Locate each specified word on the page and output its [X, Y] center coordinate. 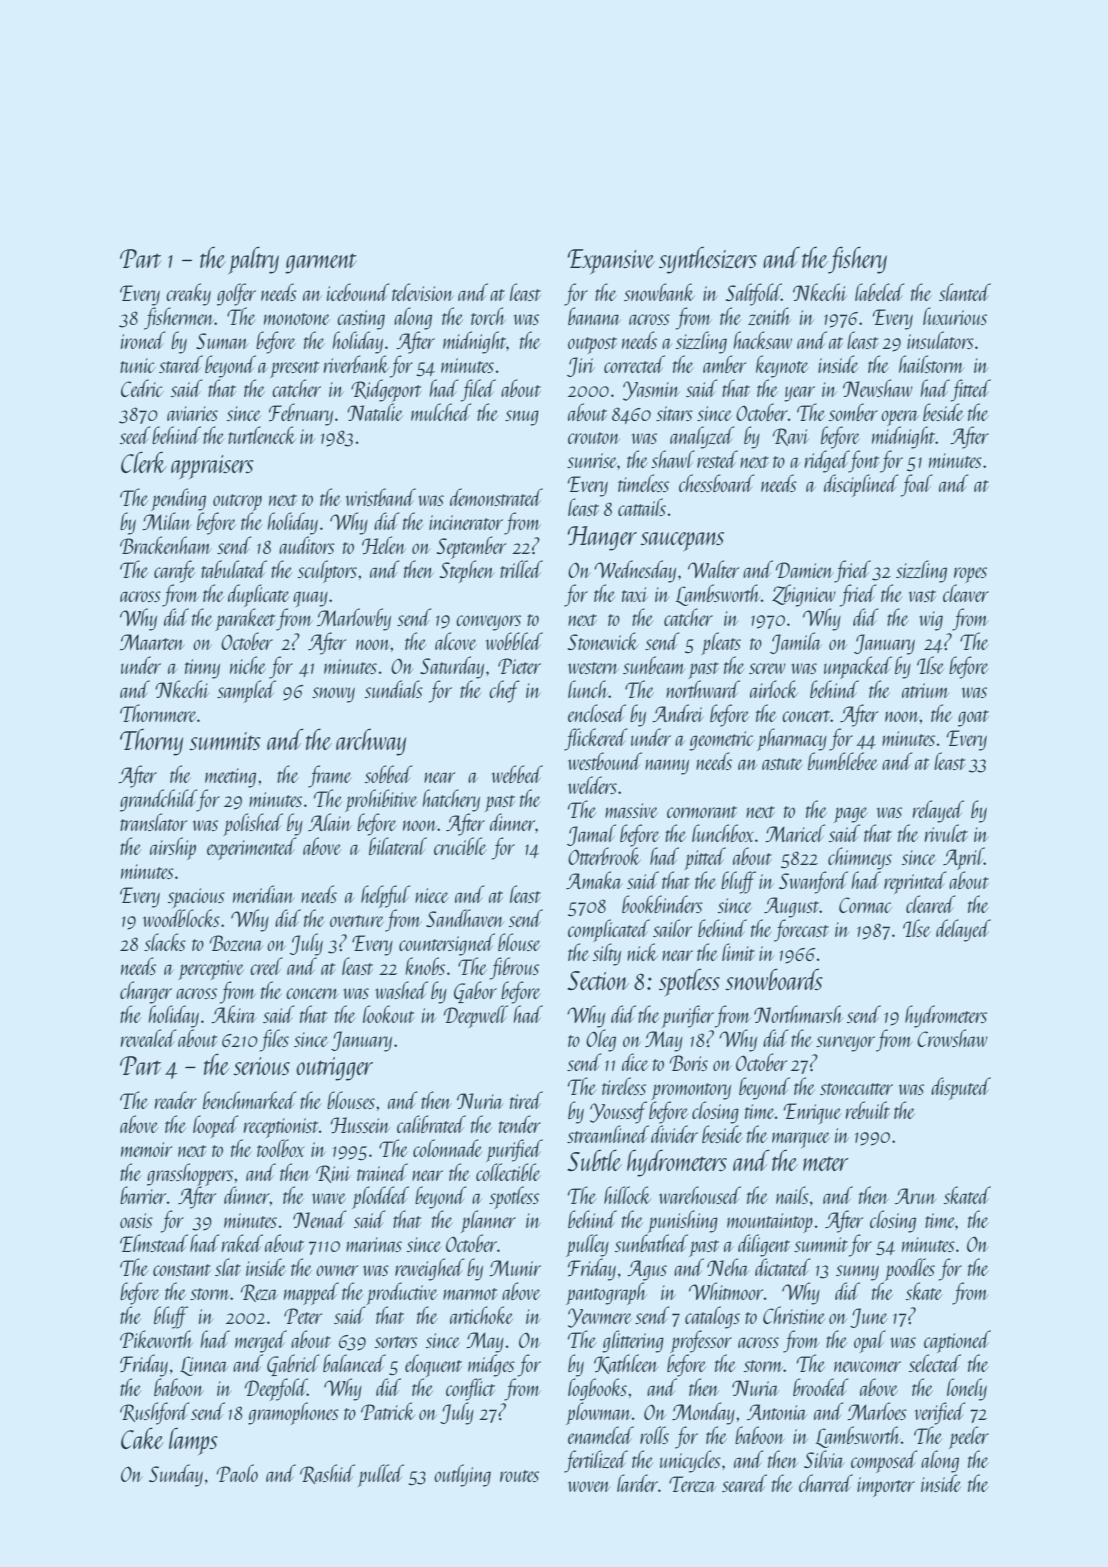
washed [401, 990]
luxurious [955, 316]
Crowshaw [952, 1038]
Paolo [237, 1473]
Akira [233, 1014]
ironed [143, 340]
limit [738, 952]
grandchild [158, 800]
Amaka [593, 880]
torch [488, 316]
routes [519, 1476]
